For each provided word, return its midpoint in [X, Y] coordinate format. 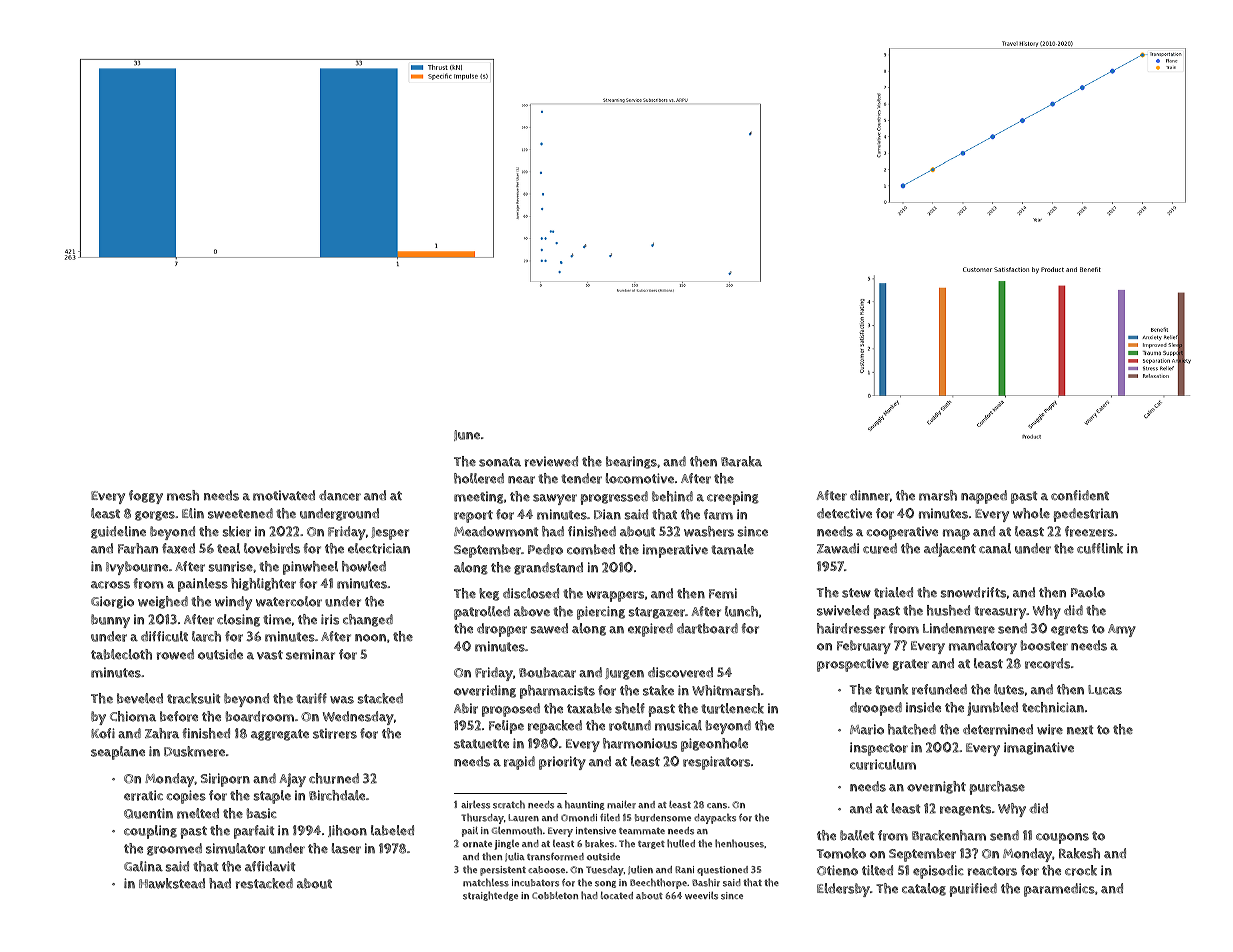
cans [717, 806]
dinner [870, 495]
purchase [997, 788]
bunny [110, 621]
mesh [183, 495]
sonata [500, 462]
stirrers [335, 733]
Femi [723, 593]
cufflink [1100, 548]
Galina [143, 866]
